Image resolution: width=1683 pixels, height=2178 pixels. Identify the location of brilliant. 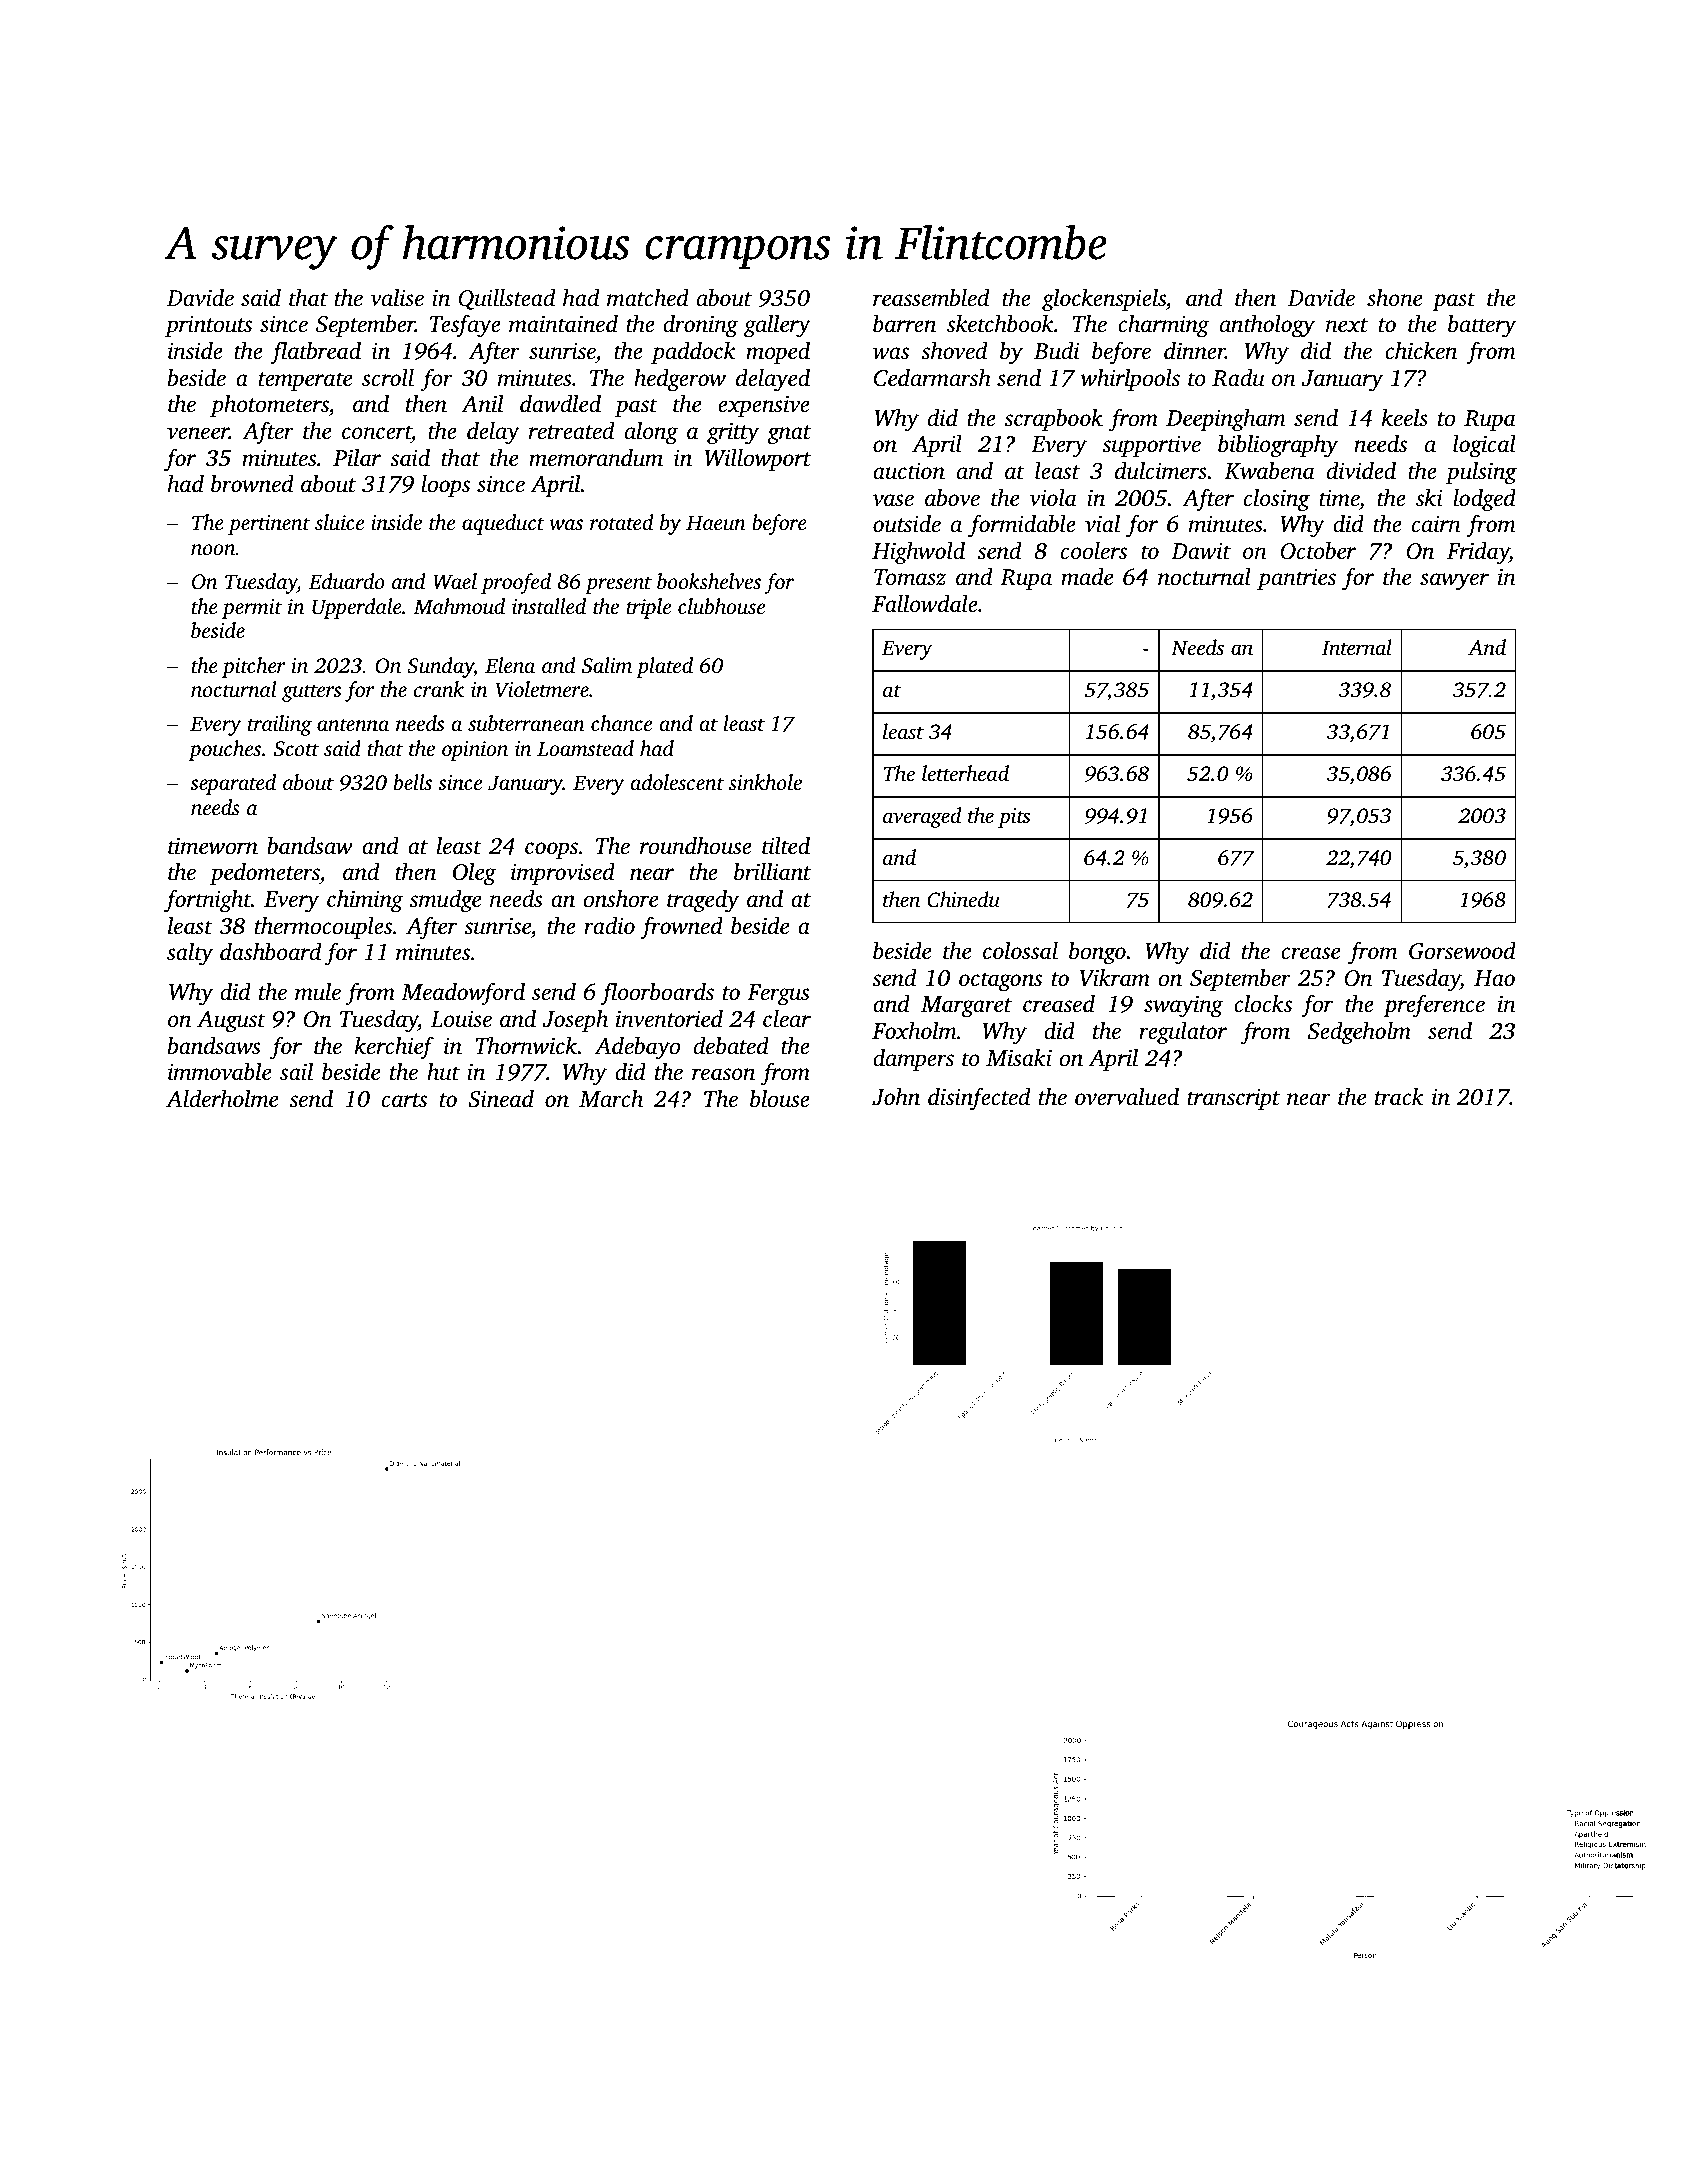
(772, 872).
